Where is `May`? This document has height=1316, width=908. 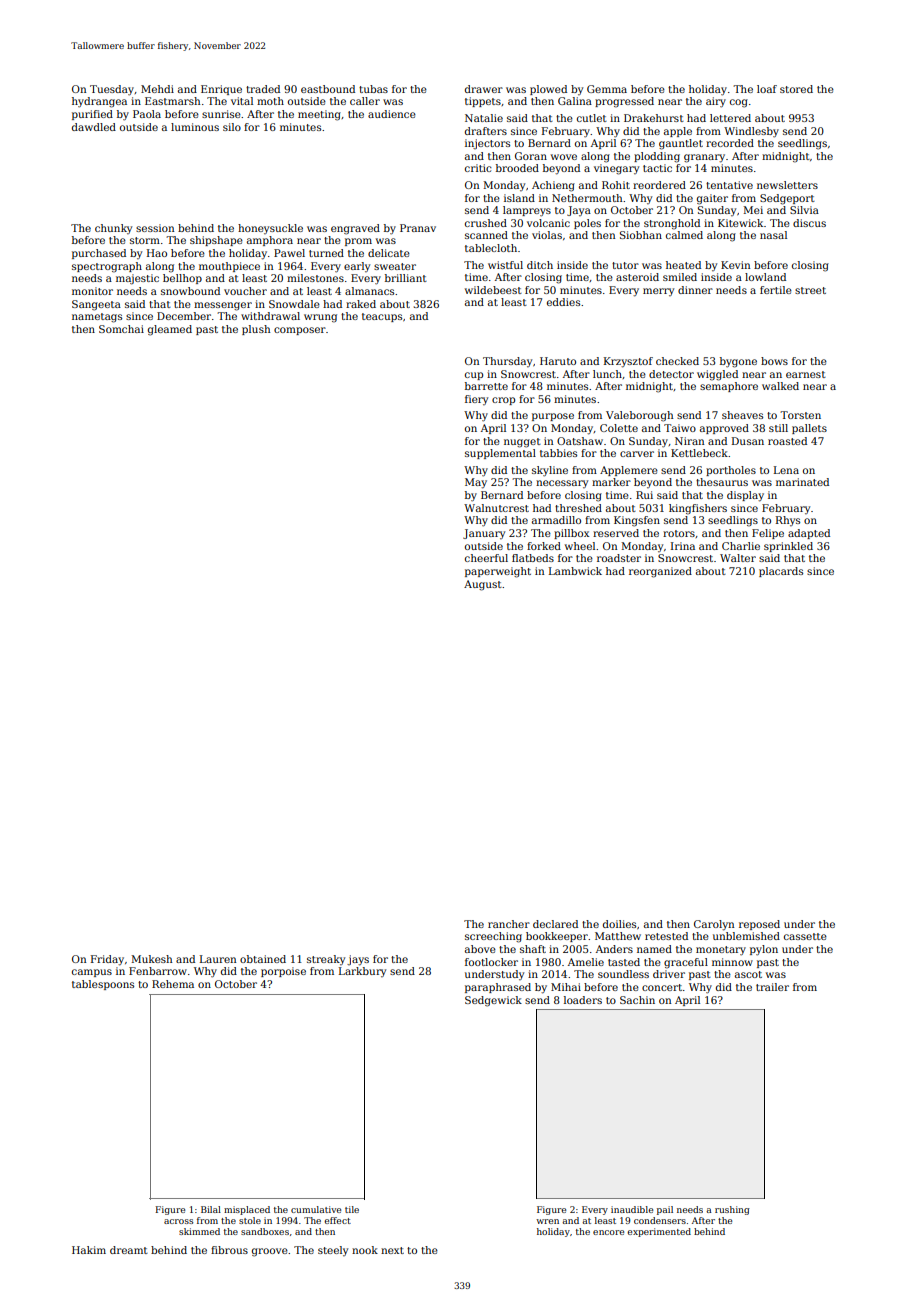 May is located at coordinates (476, 483).
